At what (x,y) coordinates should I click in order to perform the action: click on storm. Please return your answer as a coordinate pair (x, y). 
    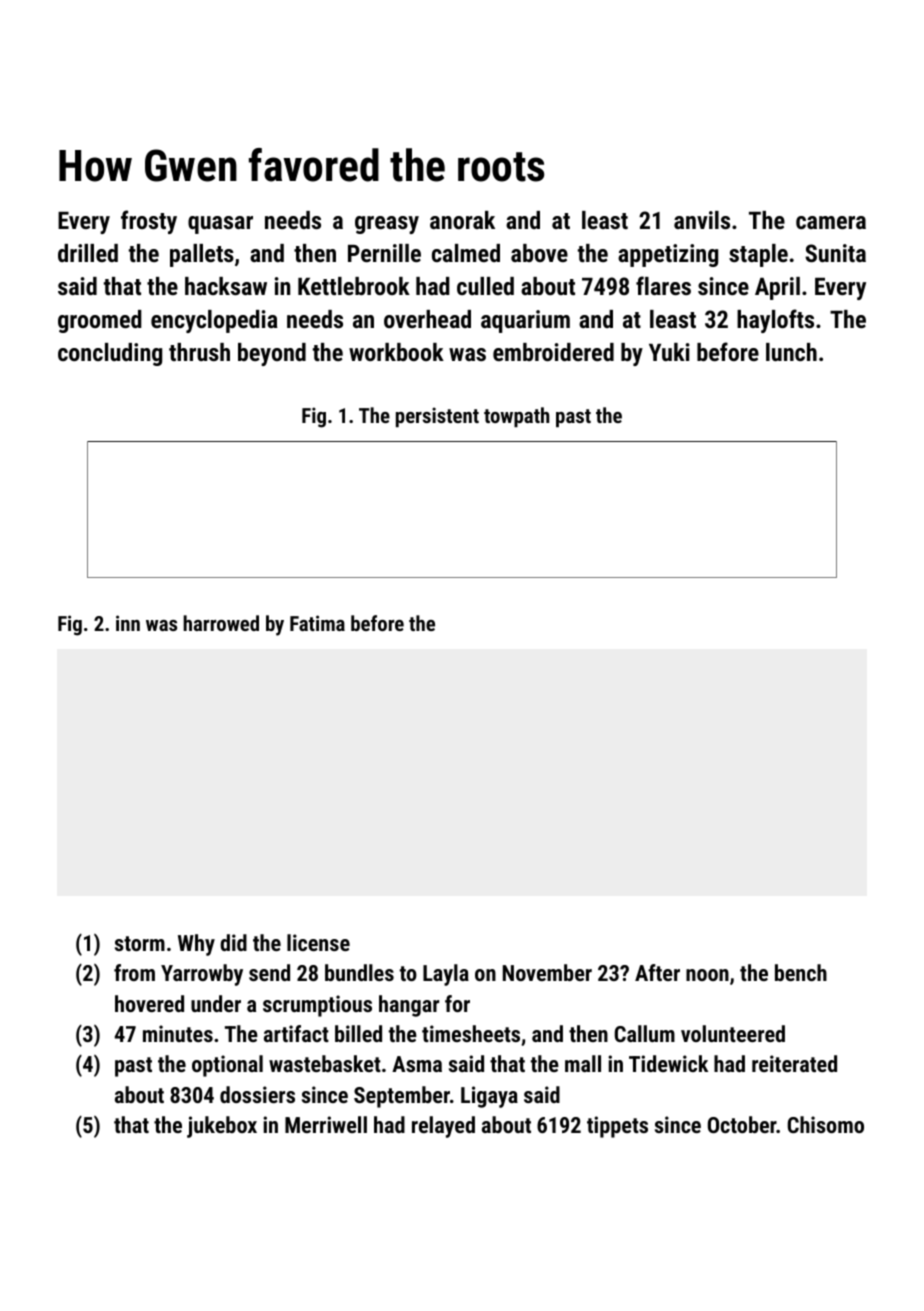
    Looking at the image, I should click on (140, 943).
